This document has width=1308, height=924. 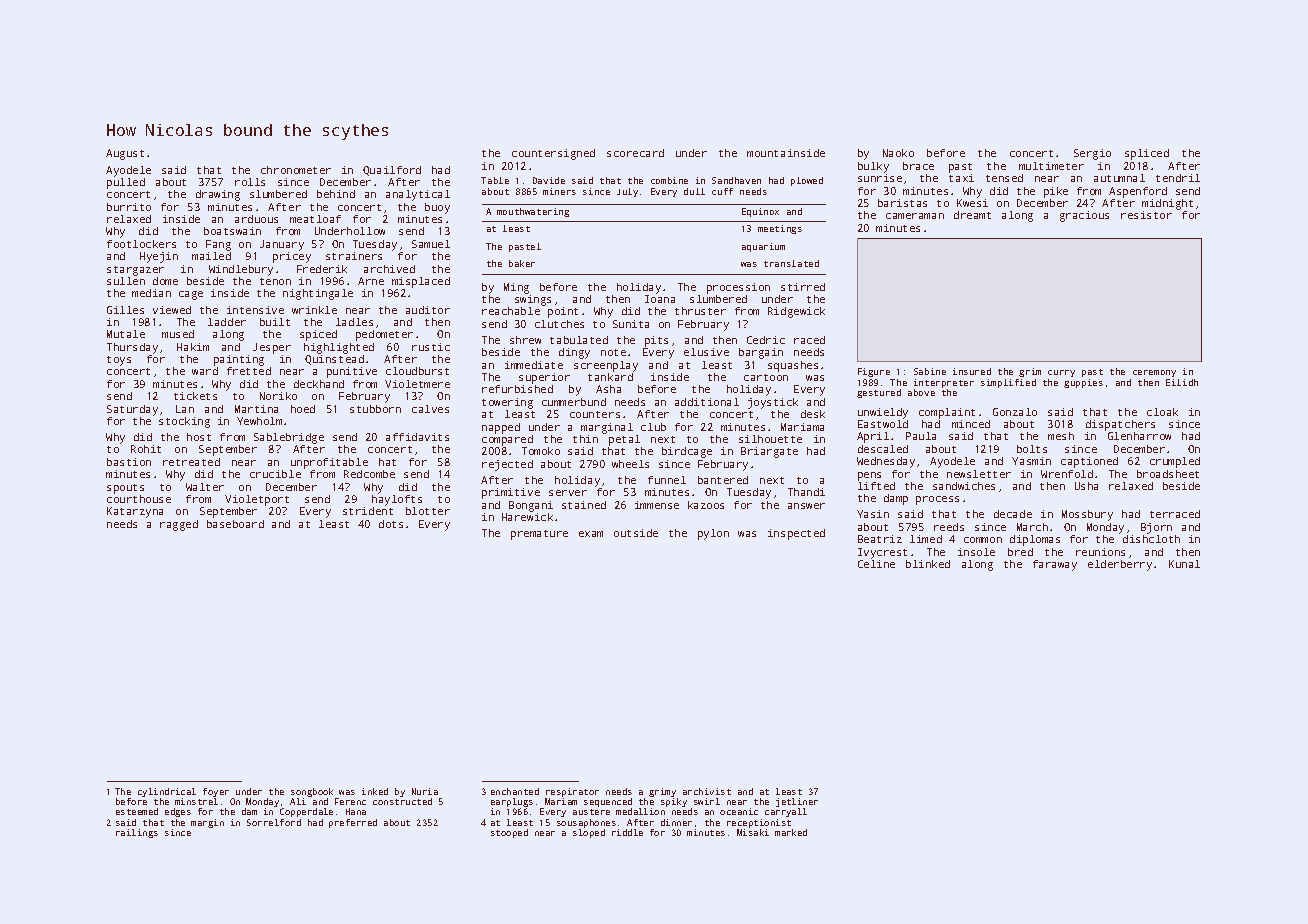 What do you see at coordinates (627, 192) in the document?
I see `July` at bounding box center [627, 192].
